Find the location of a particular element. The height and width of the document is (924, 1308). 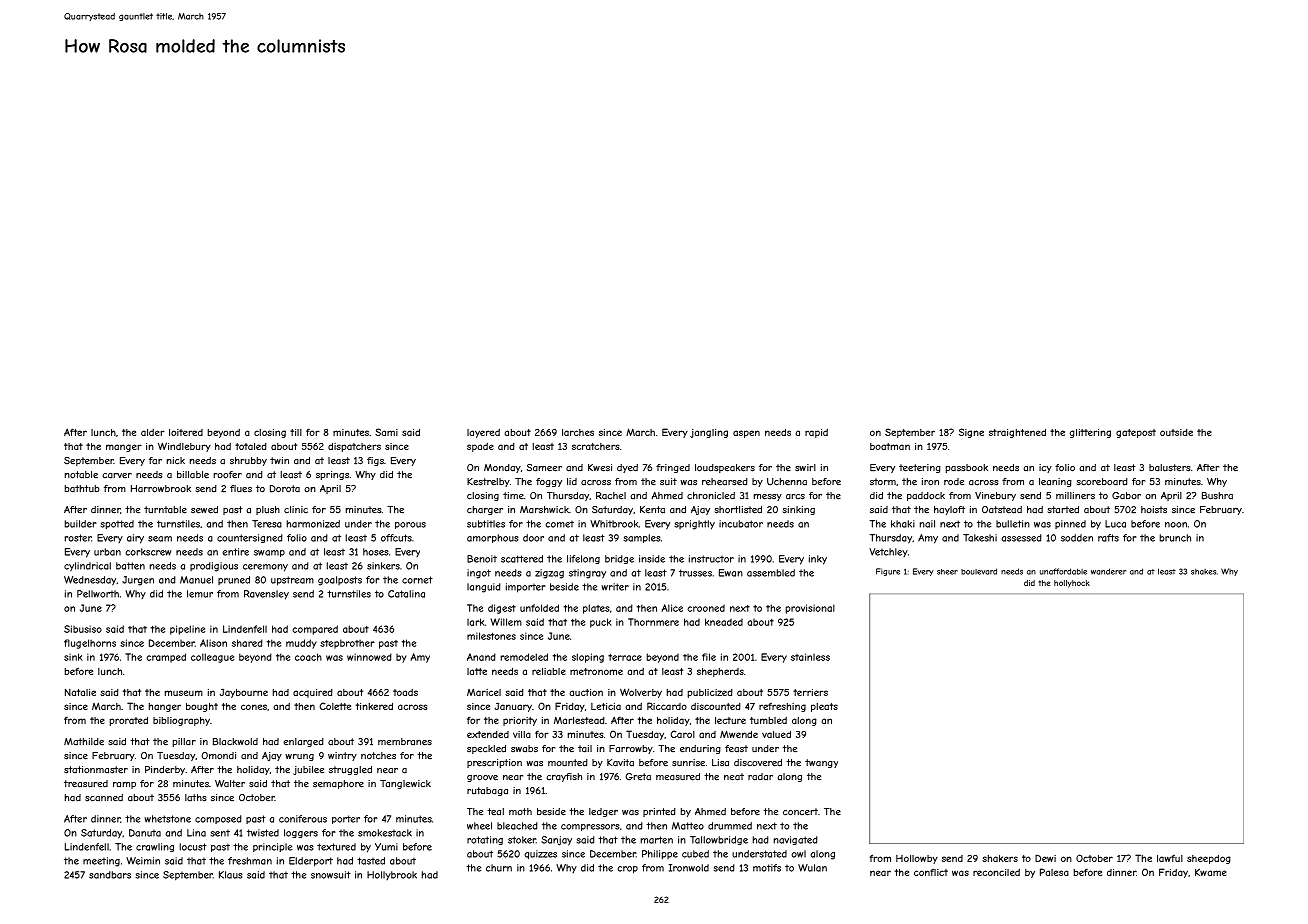

freshman is located at coordinates (250, 861).
